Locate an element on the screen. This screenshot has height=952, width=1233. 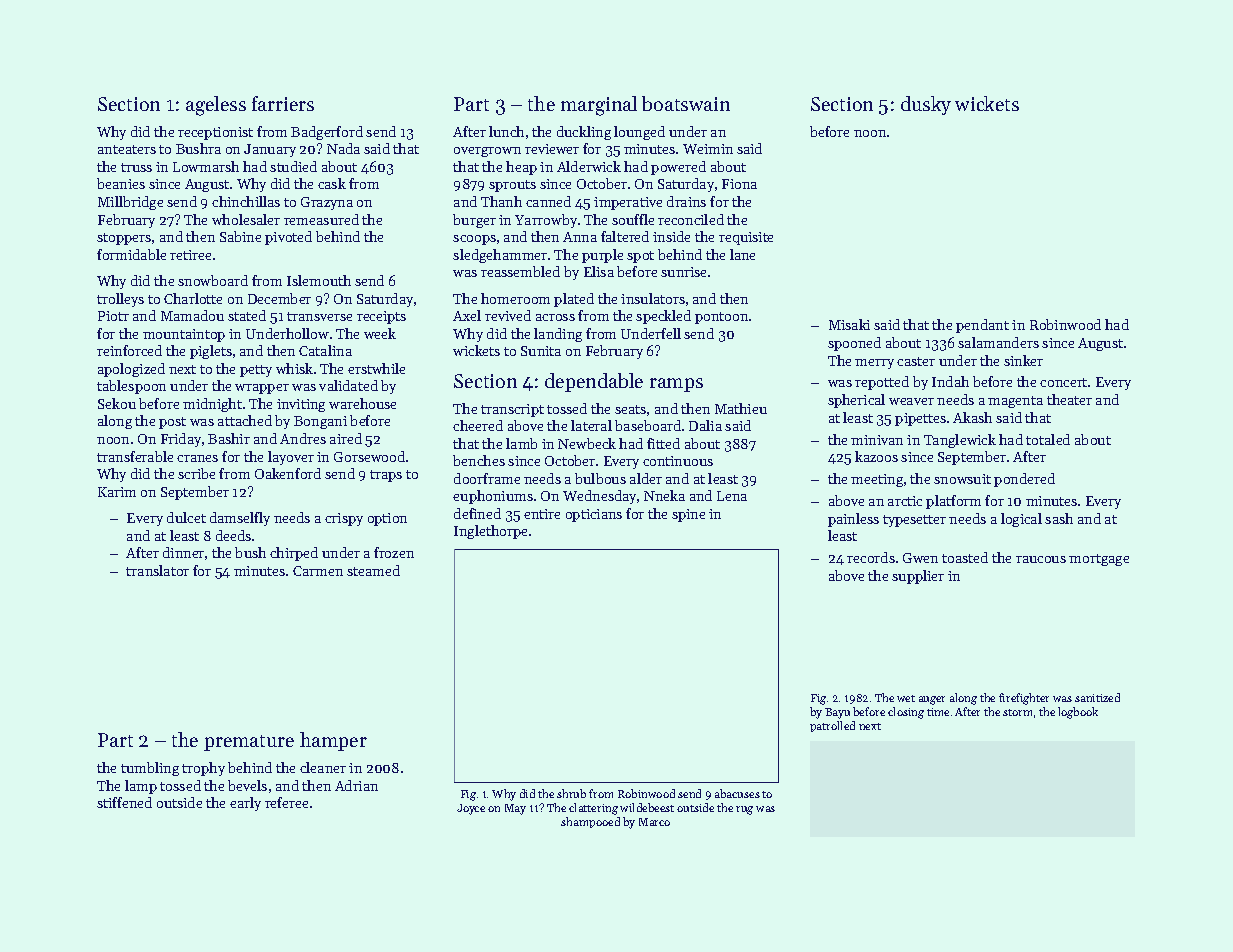
formidable is located at coordinates (131, 254).
